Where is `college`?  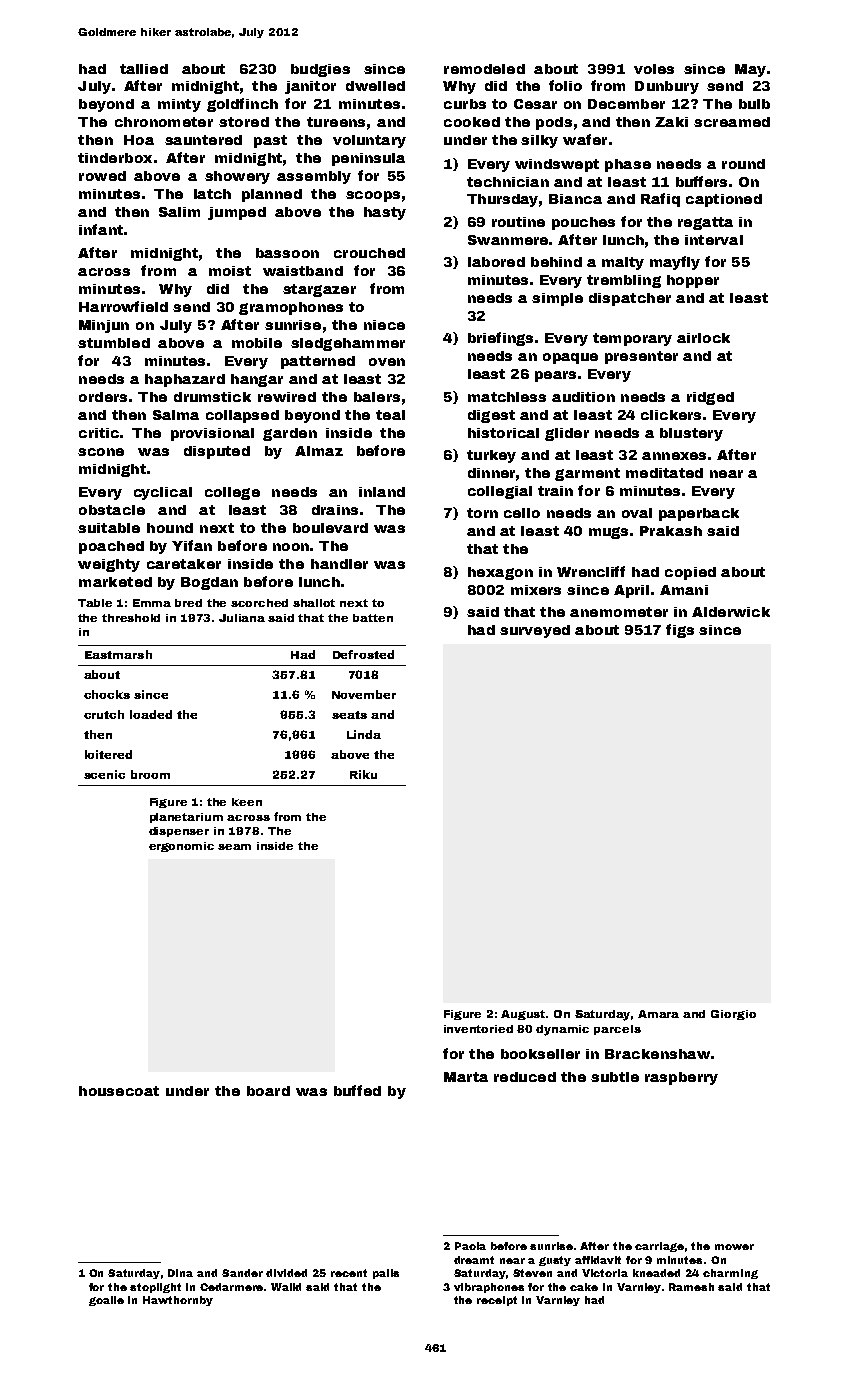
college is located at coordinates (232, 493).
